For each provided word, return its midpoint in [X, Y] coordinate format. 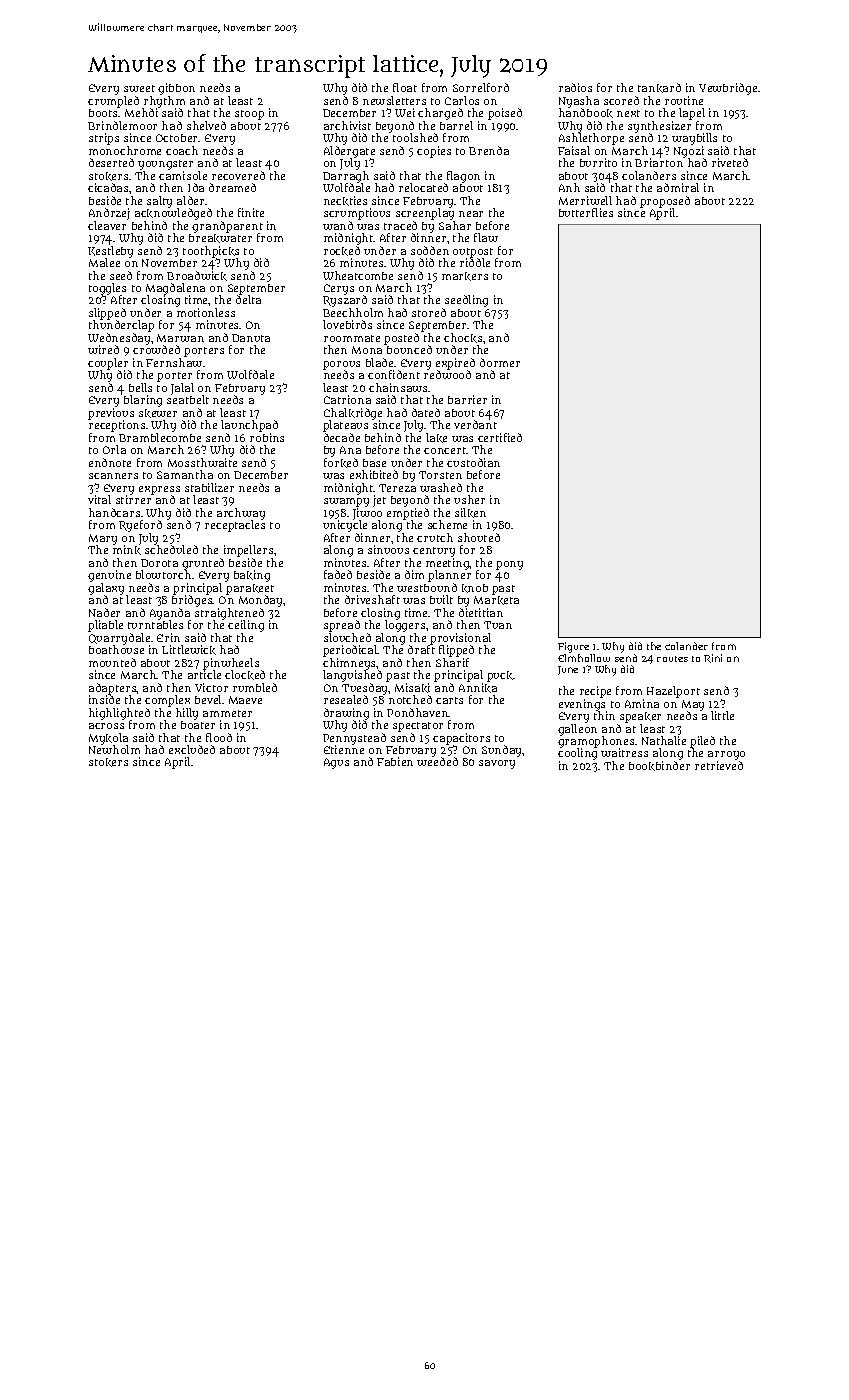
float [405, 87]
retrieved [719, 765]
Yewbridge [728, 89]
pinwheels [231, 664]
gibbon [176, 89]
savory [497, 764]
